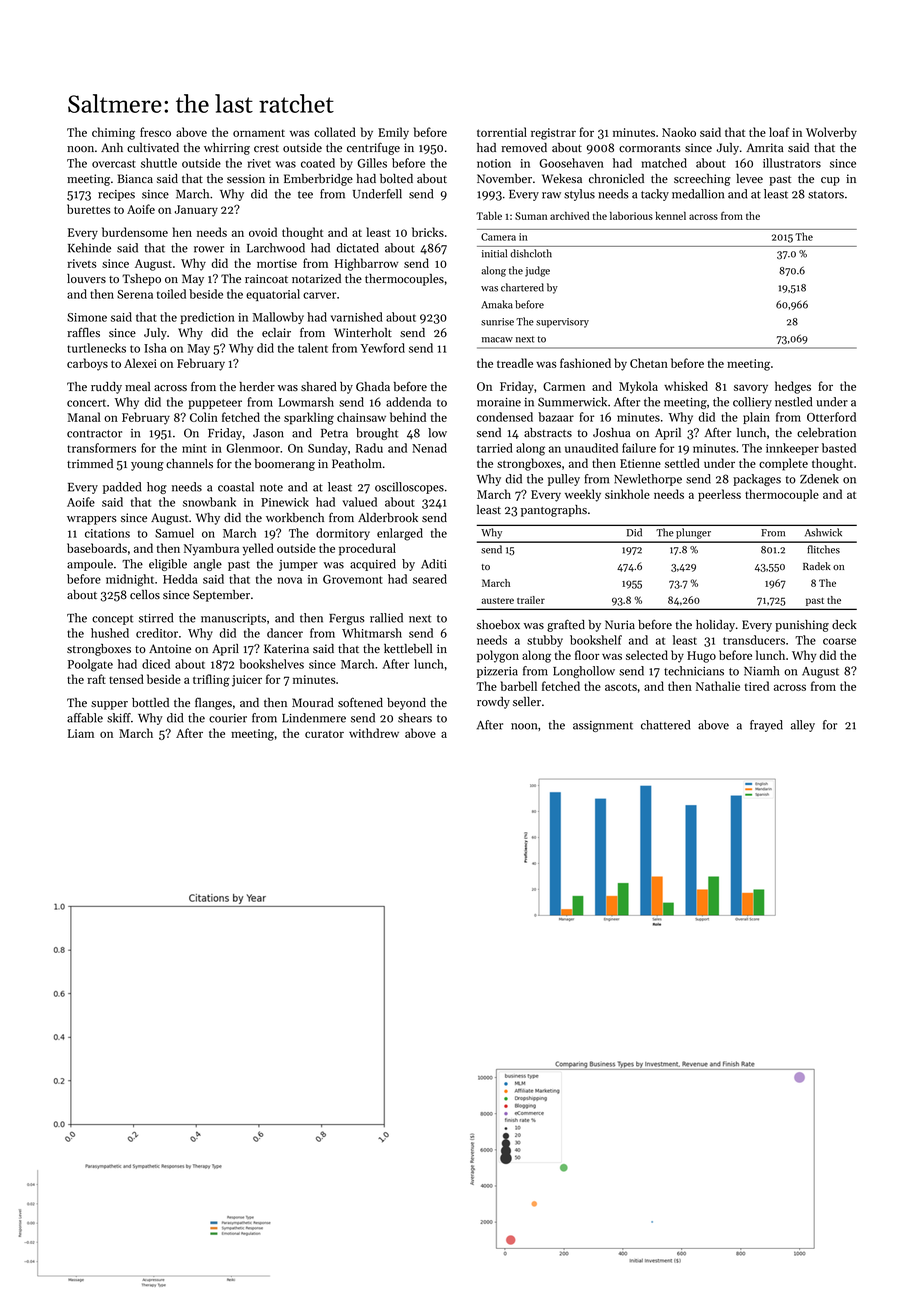  Describe the element at coordinates (122, 488) in the screenshot. I see `padded` at that location.
